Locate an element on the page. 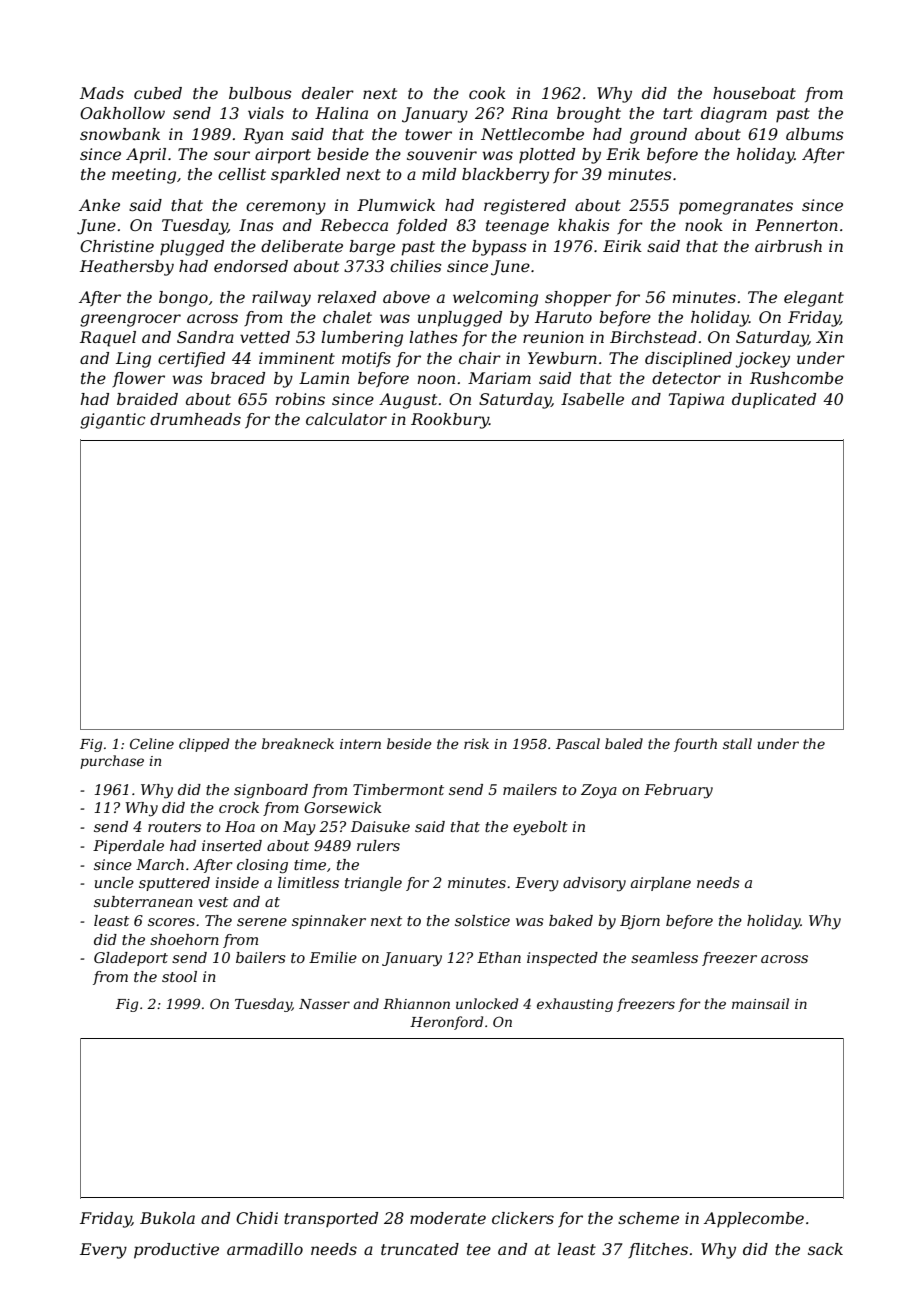 The image size is (924, 1308). Ethan is located at coordinates (499, 957).
